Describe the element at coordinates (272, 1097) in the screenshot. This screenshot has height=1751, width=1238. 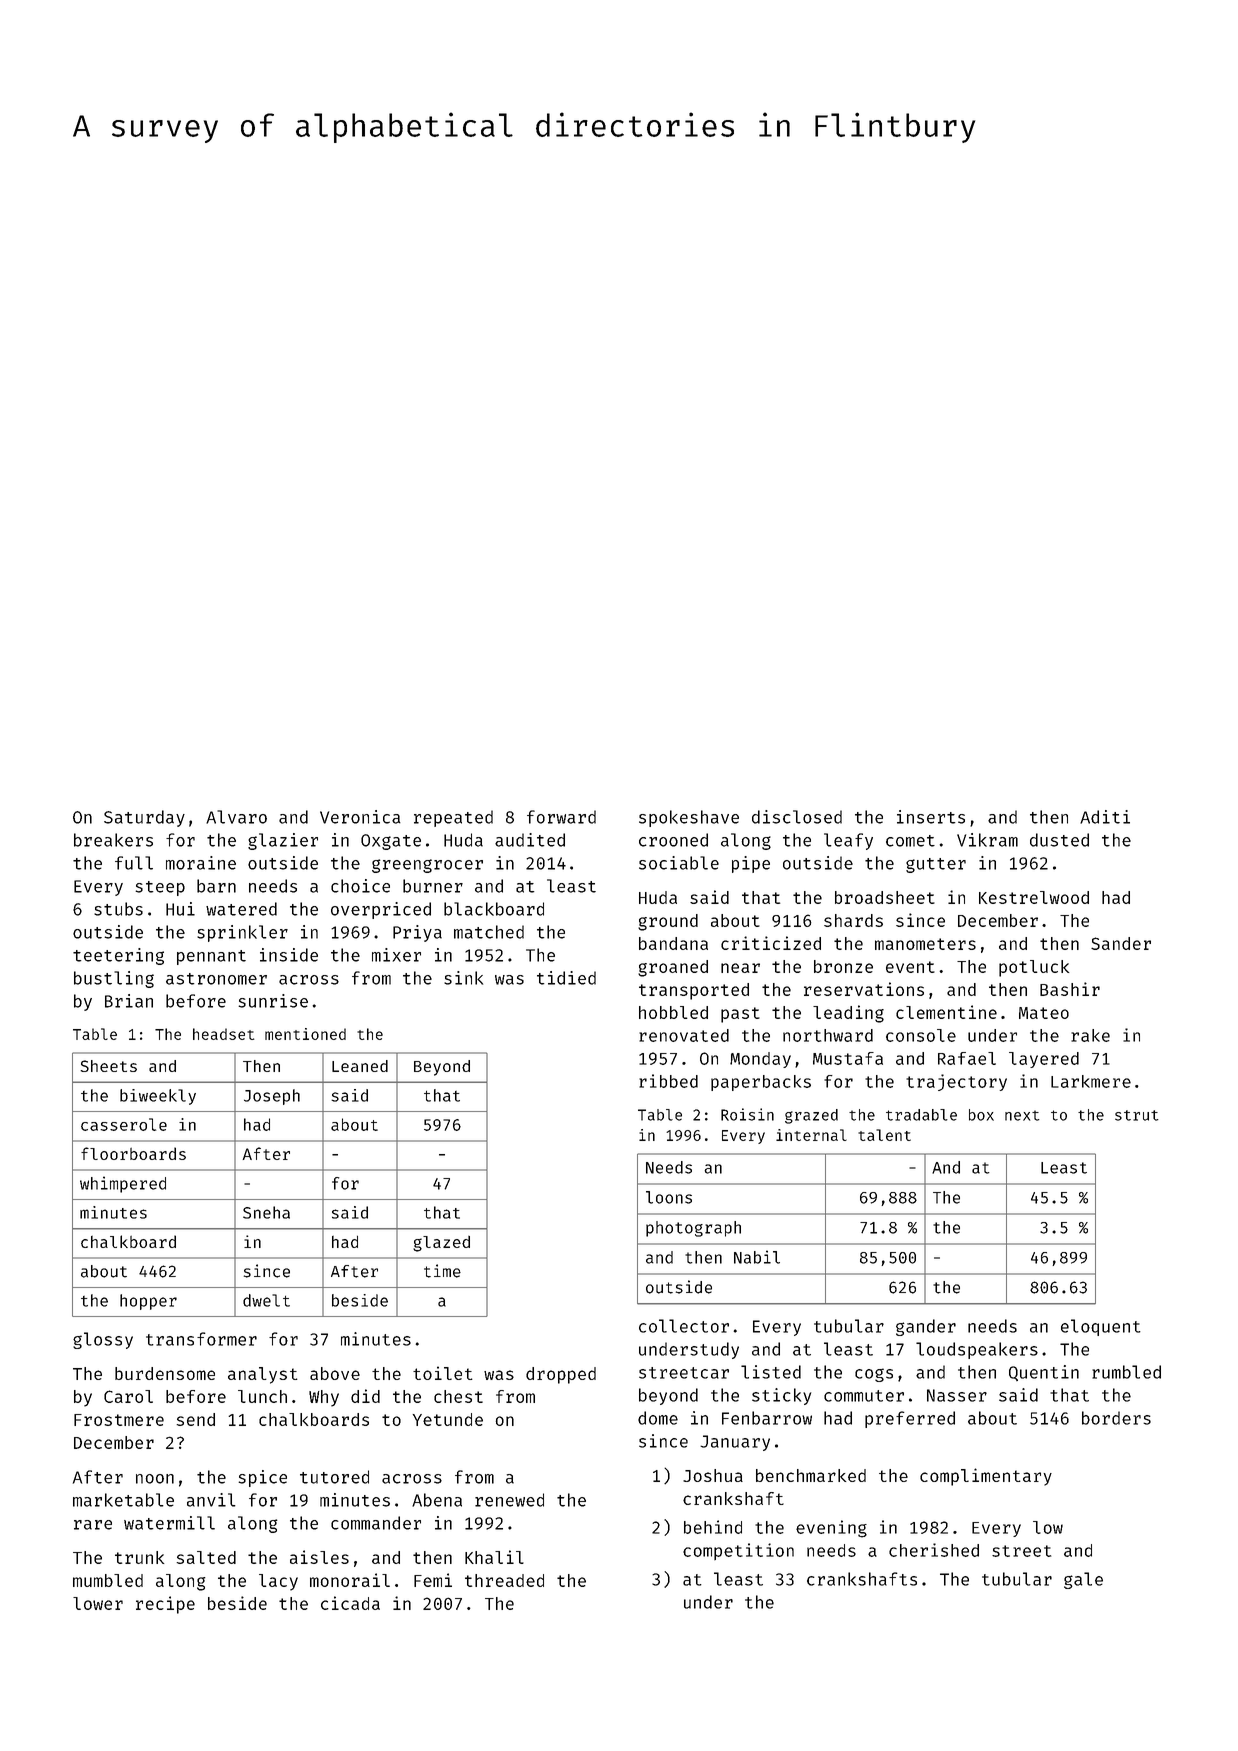
I see `Joseph` at that location.
